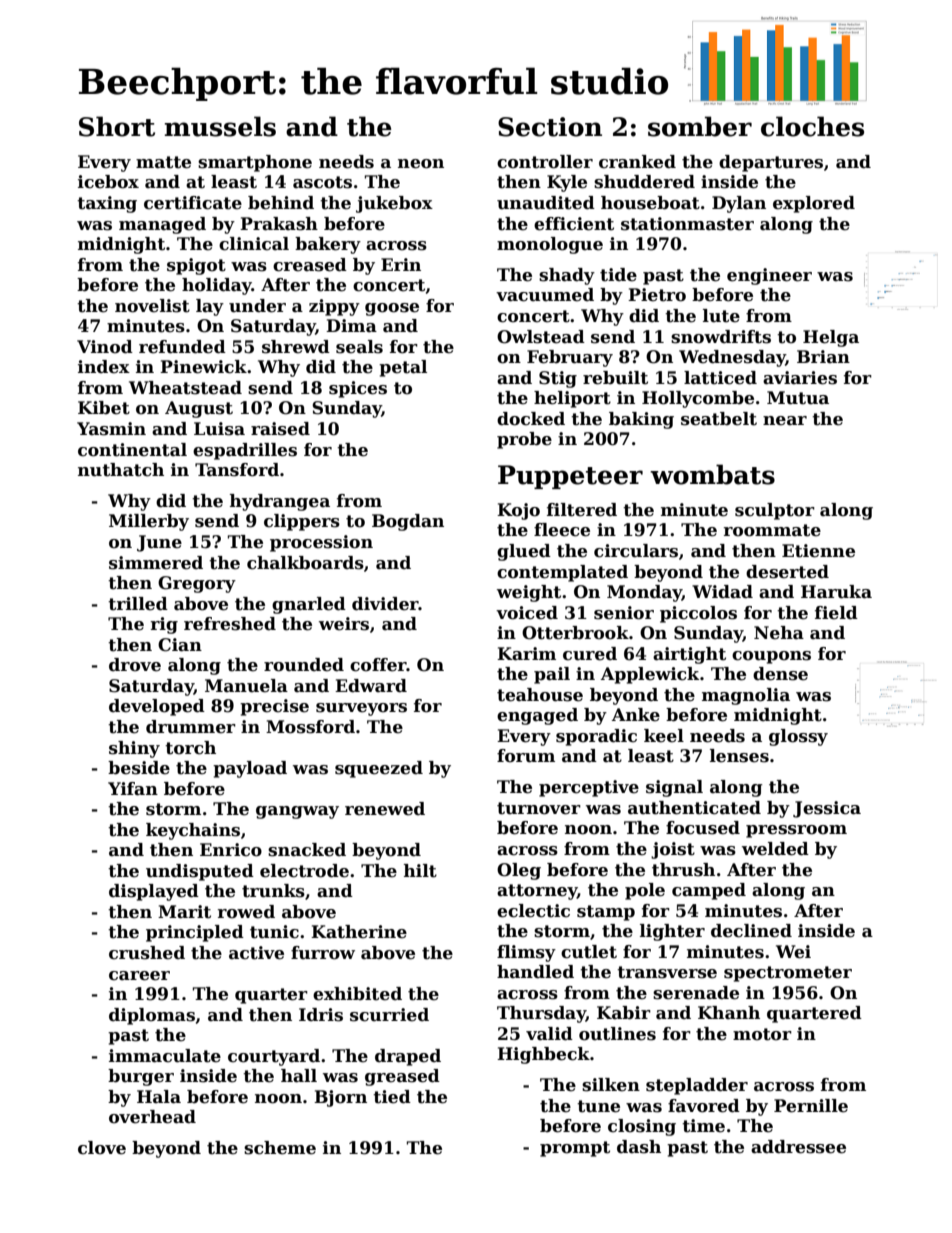 The height and width of the image is (1233, 952). I want to click on nuthatch, so click(121, 470).
